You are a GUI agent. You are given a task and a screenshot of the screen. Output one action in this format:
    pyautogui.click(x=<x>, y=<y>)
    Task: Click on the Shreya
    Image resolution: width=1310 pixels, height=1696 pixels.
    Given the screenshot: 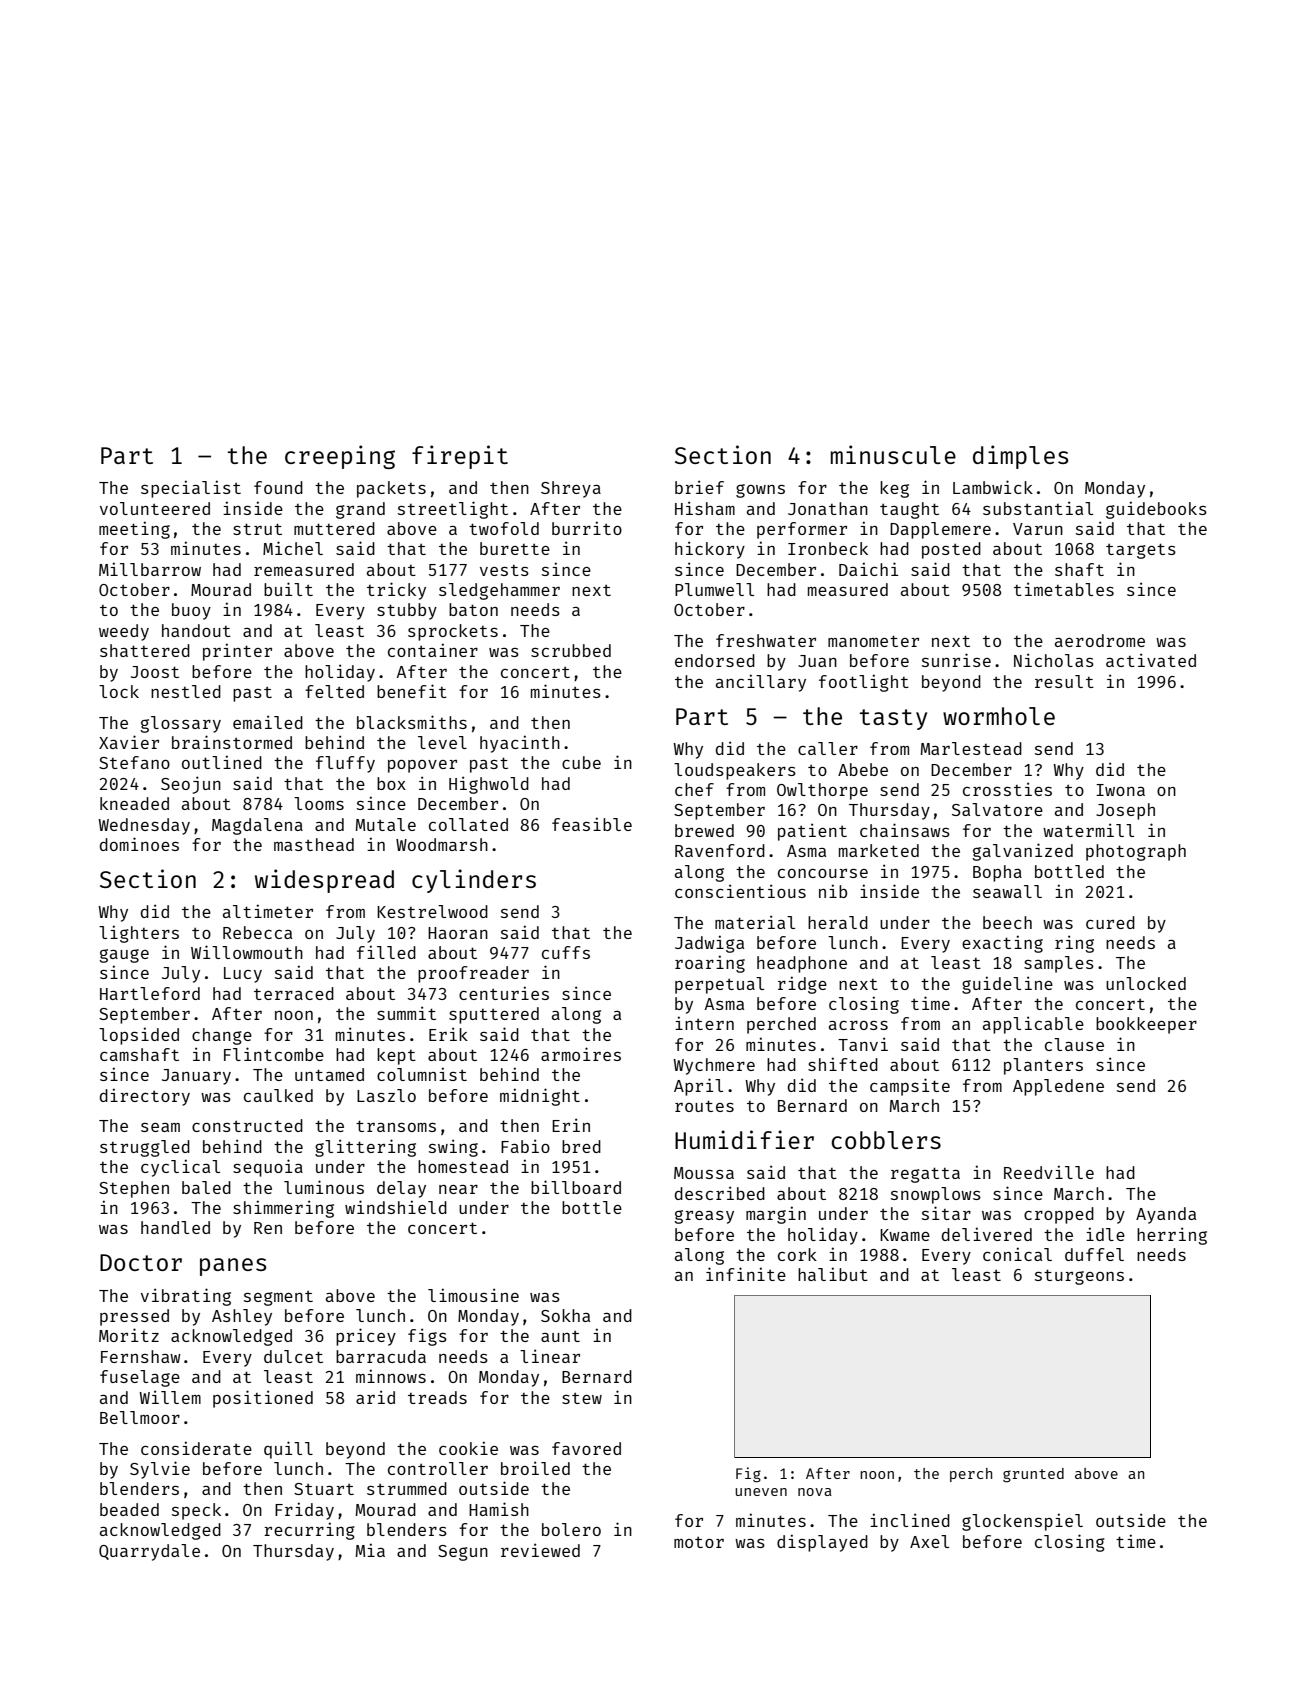 What is the action you would take?
    pyautogui.click(x=571, y=489)
